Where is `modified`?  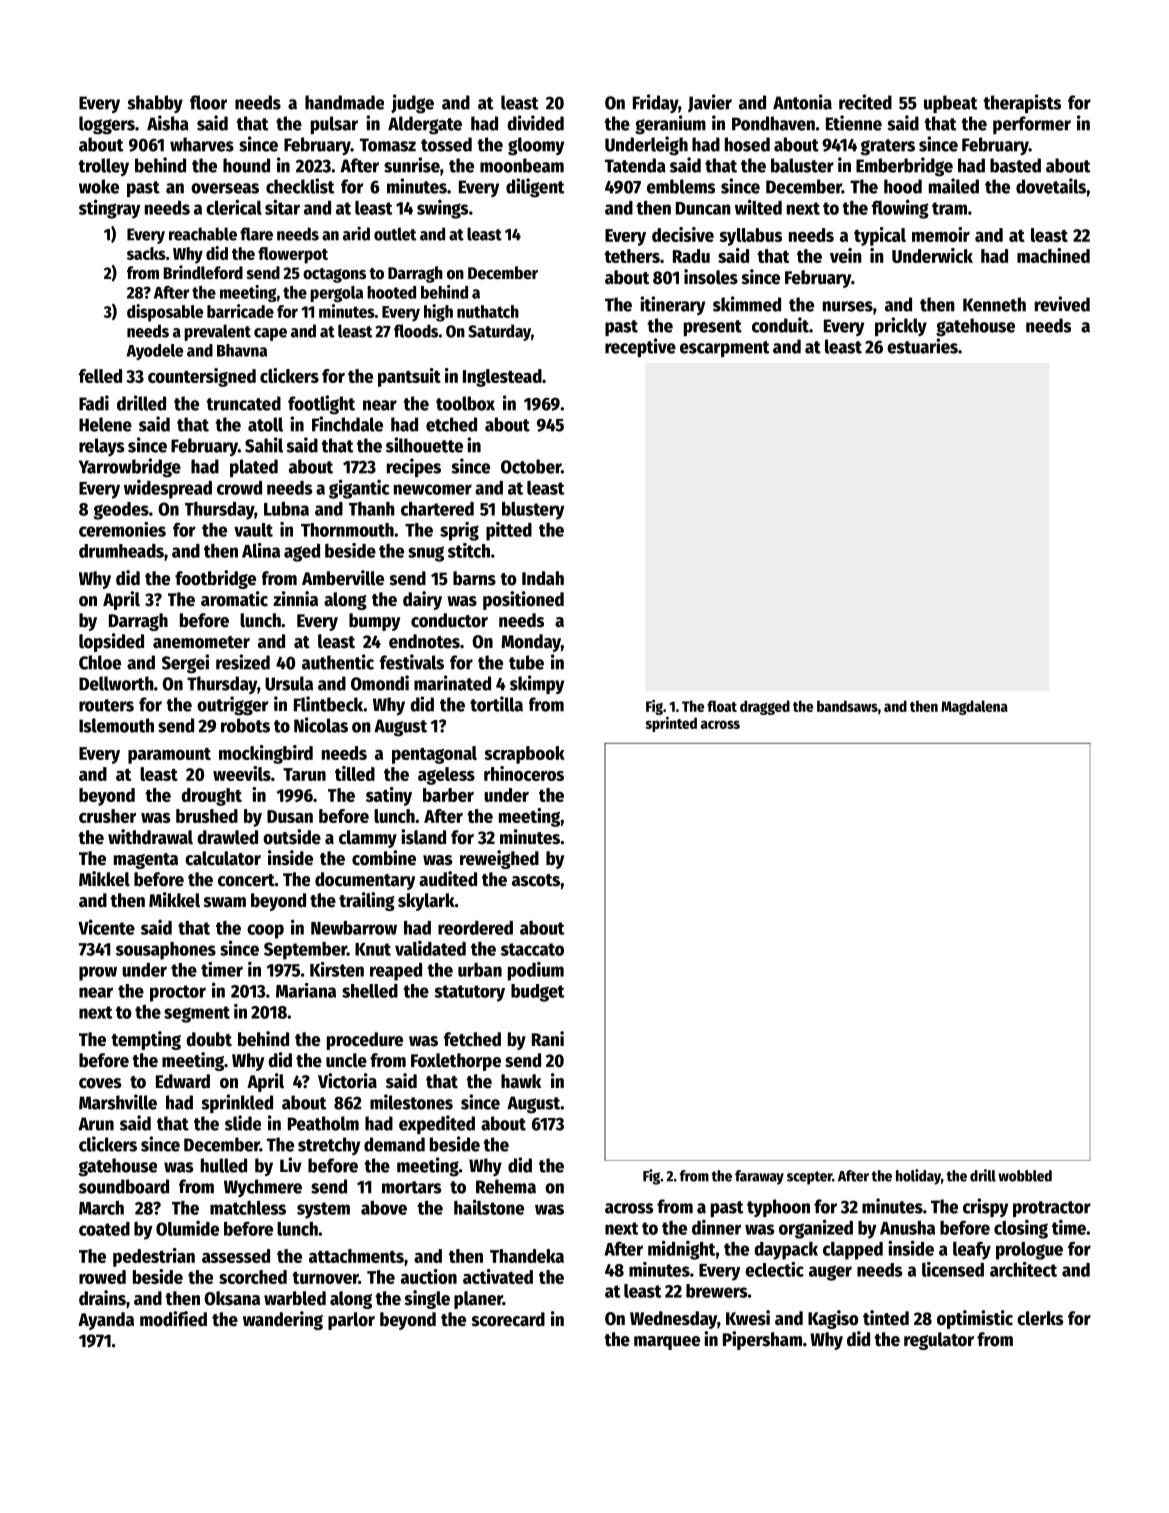 modified is located at coordinates (173, 1319).
